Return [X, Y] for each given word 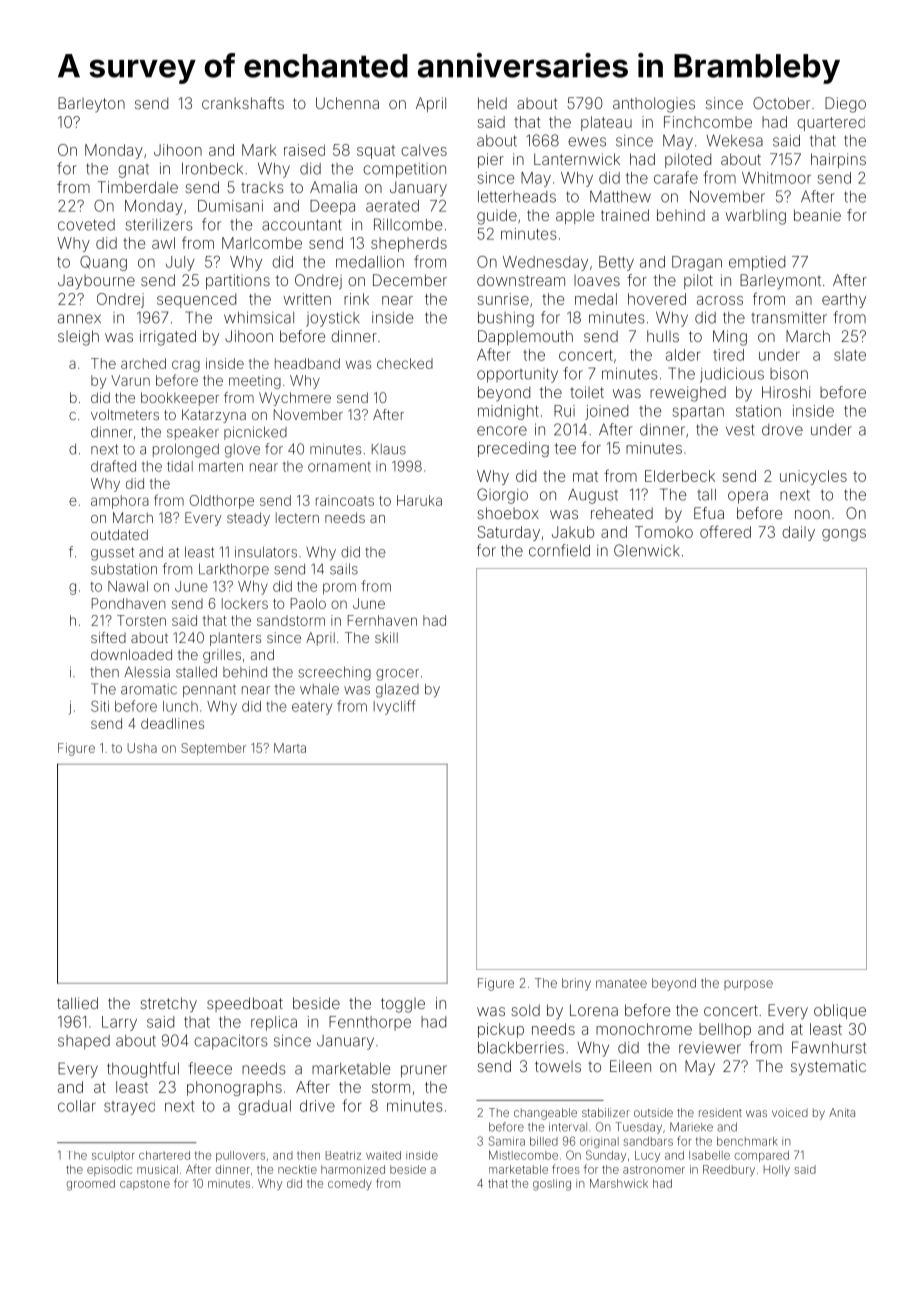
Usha [142, 748]
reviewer [710, 1048]
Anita [842, 1112]
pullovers [240, 1156]
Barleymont [780, 281]
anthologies [654, 105]
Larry [119, 1023]
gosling [552, 1185]
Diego [845, 105]
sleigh [78, 338]
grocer [397, 675]
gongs [844, 535]
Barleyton [91, 104]
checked [405, 363]
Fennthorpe [370, 1023]
